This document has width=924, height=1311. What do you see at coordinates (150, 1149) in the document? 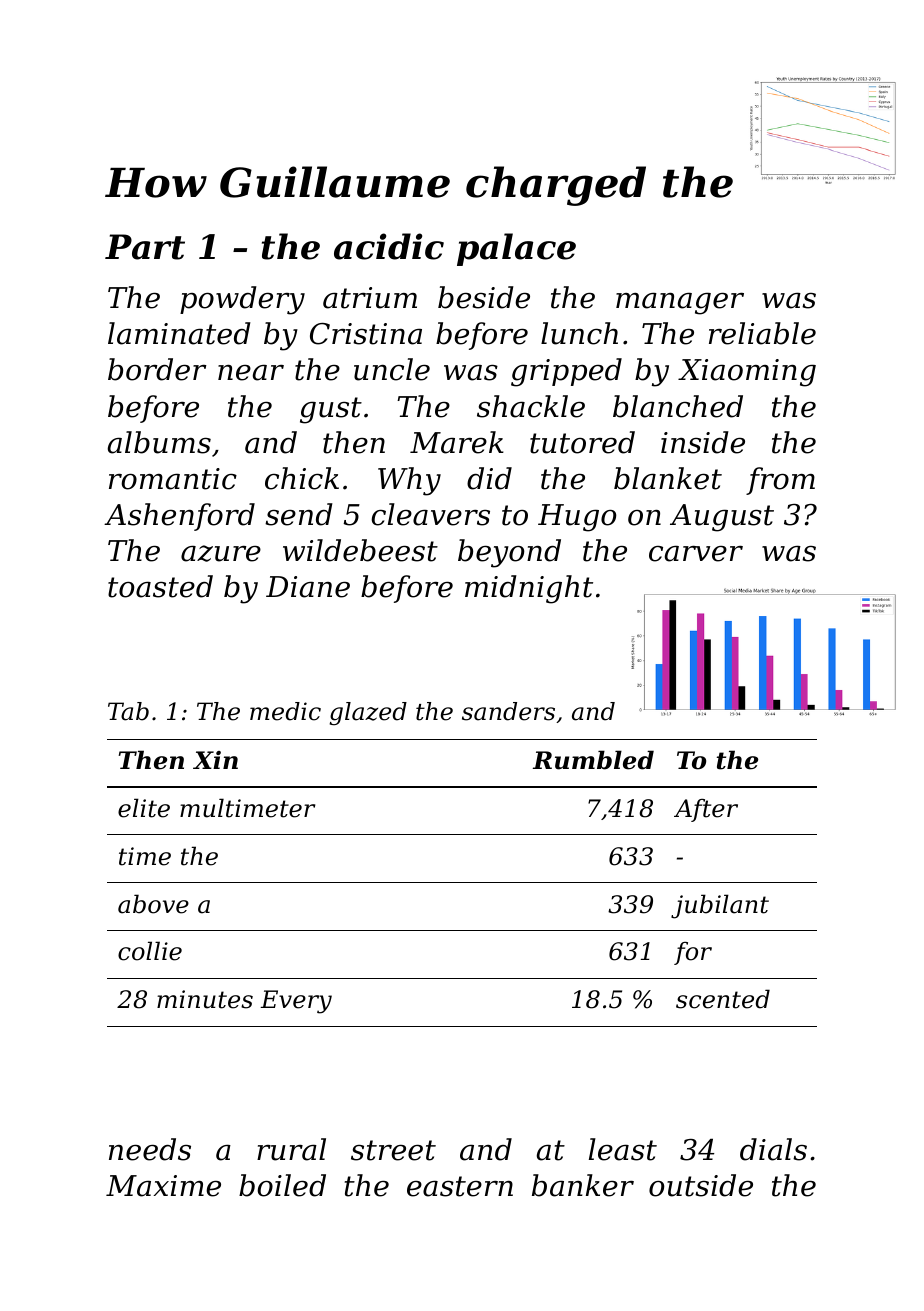
I see `needs` at bounding box center [150, 1149].
